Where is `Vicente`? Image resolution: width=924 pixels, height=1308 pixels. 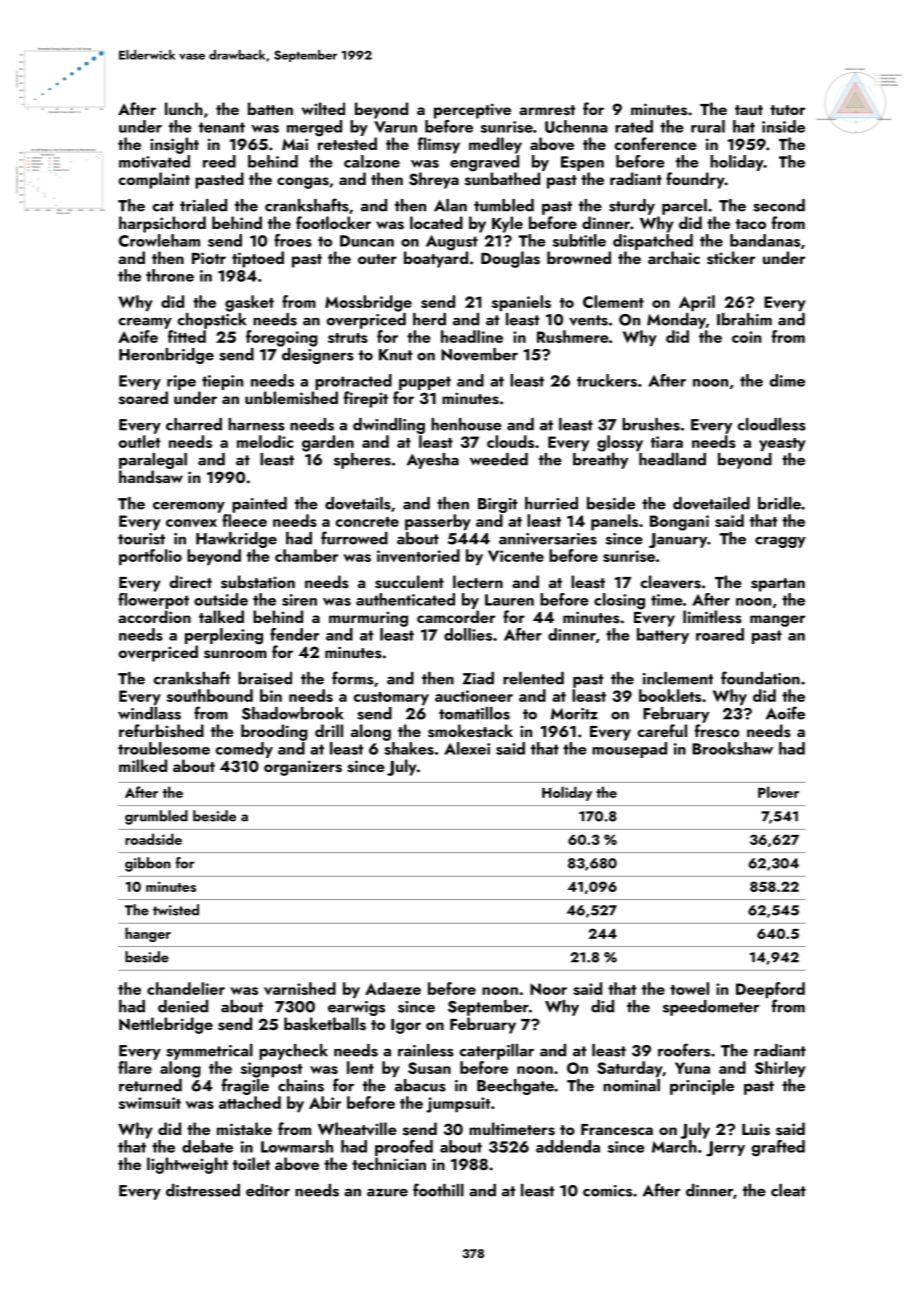 Vicente is located at coordinates (516, 556).
